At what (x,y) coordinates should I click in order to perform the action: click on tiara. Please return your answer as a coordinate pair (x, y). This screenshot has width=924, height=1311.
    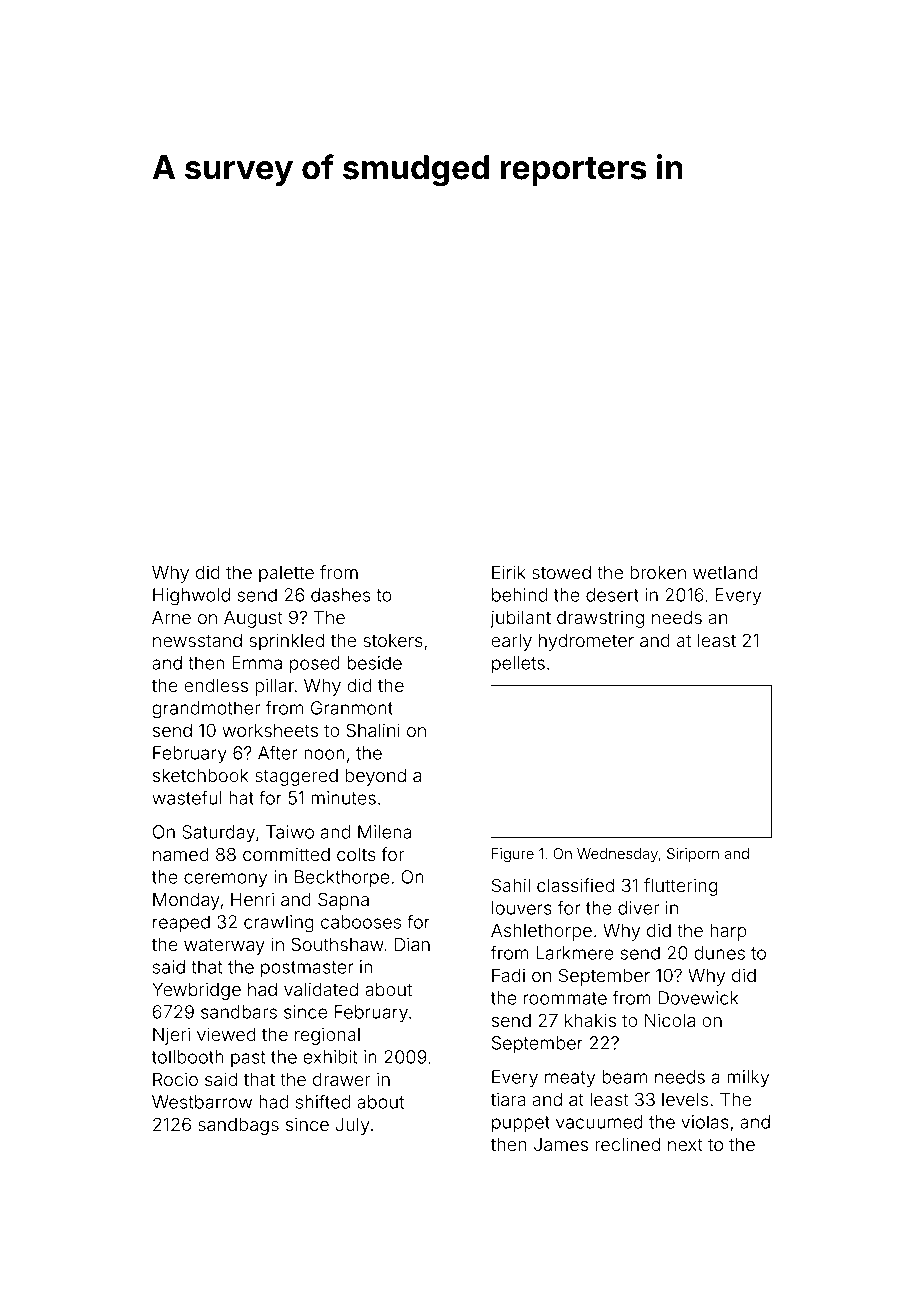
    Looking at the image, I should click on (508, 1099).
